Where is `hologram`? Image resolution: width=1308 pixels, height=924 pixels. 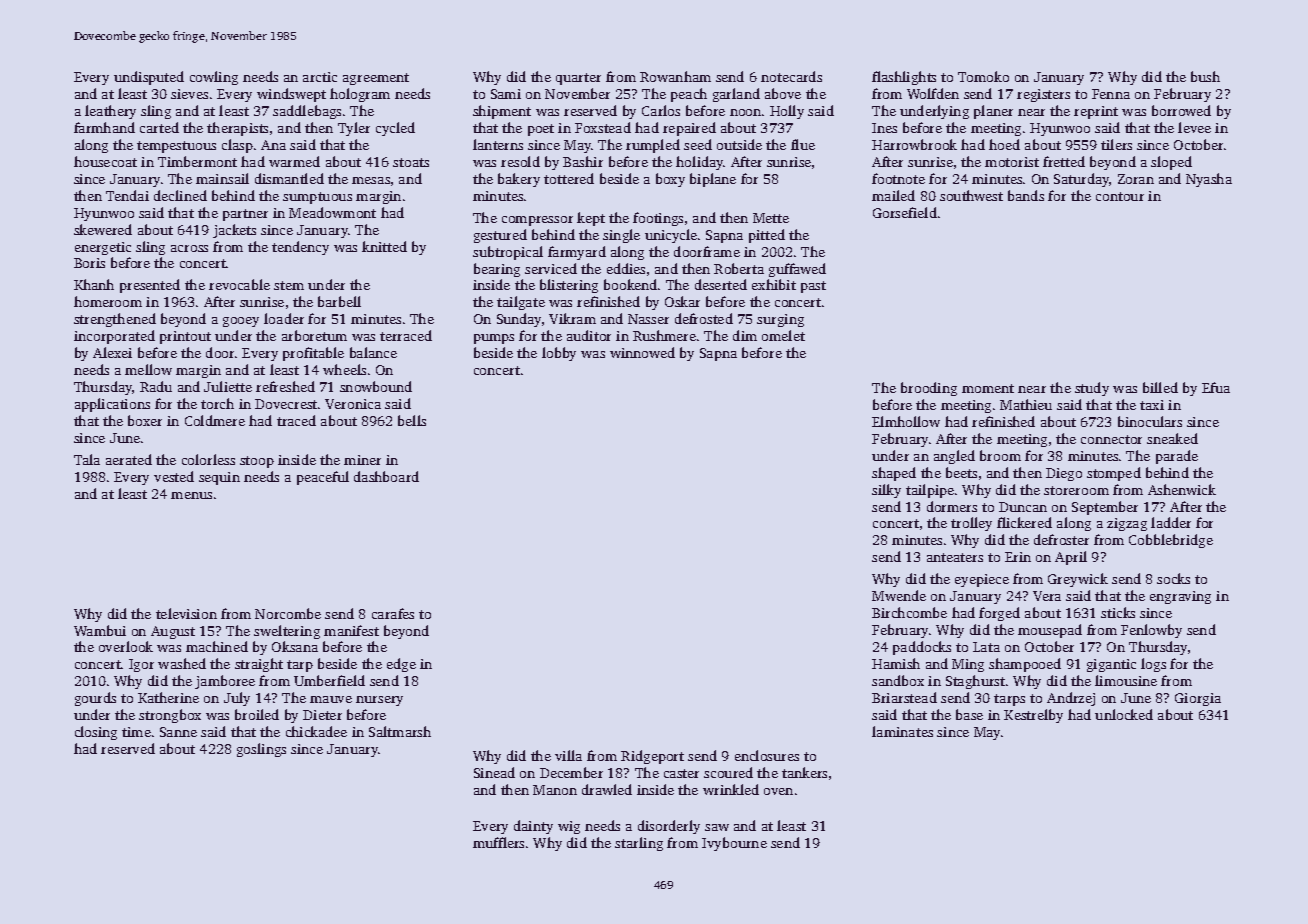 hologram is located at coordinates (360, 95).
